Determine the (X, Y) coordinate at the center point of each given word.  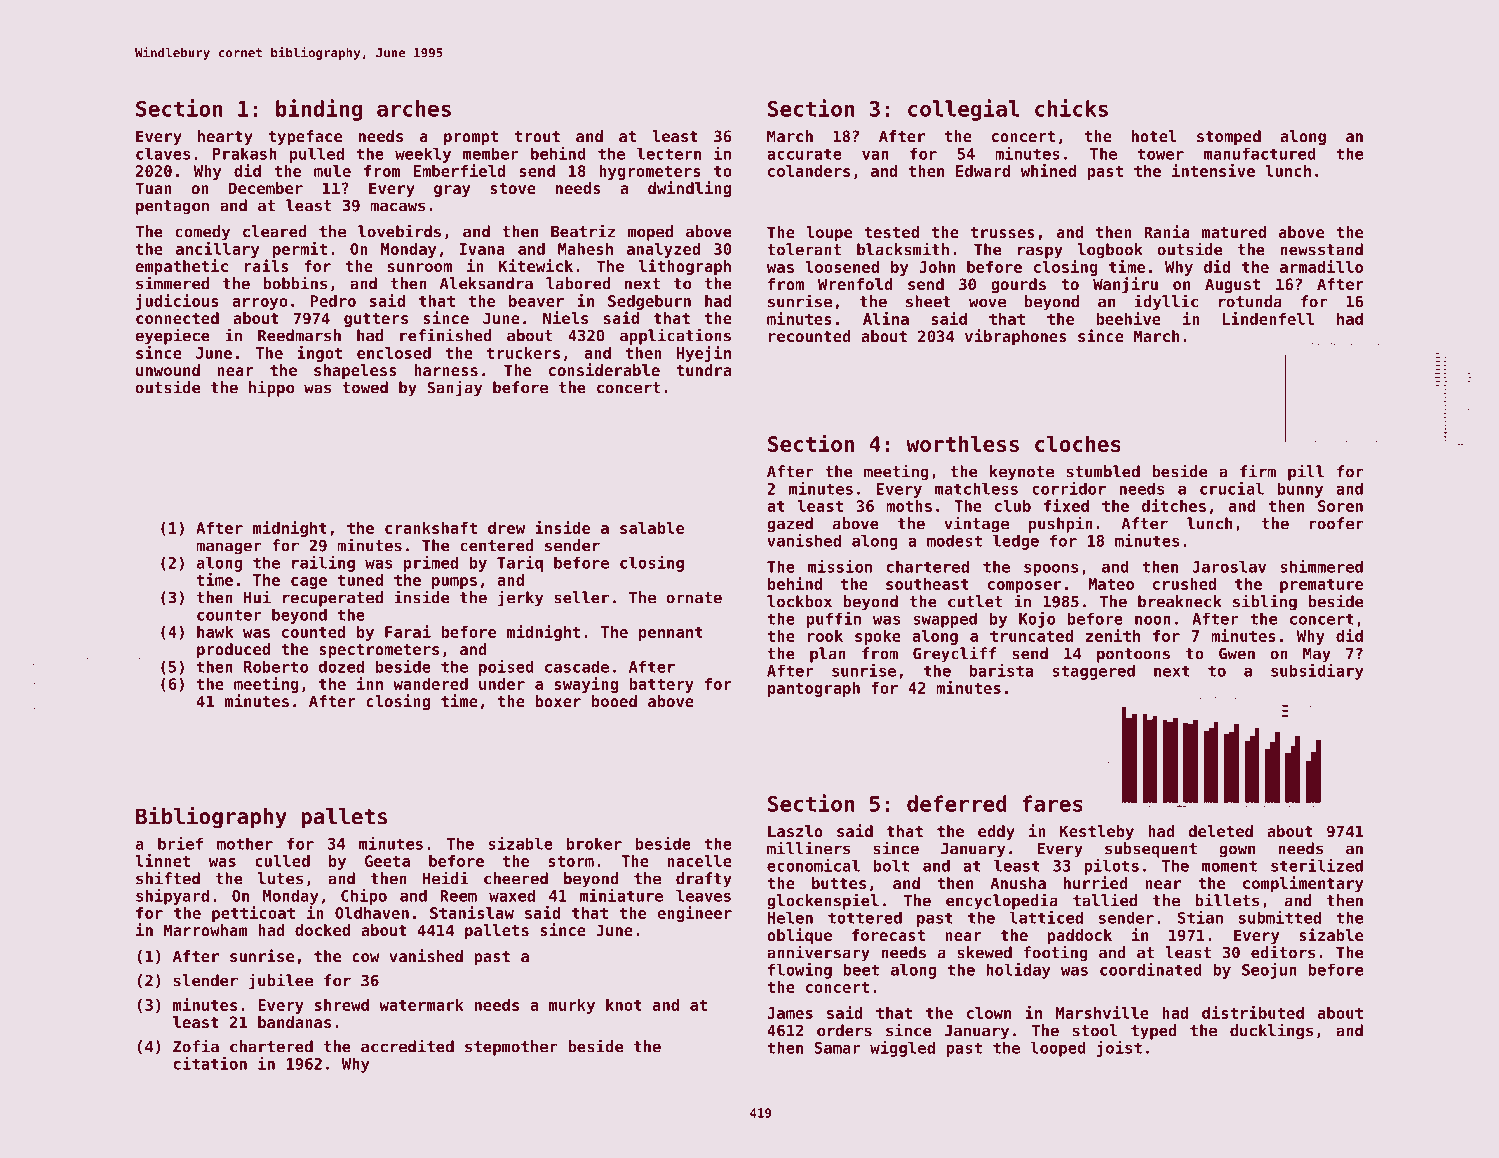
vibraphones (1016, 337)
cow (365, 957)
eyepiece (172, 336)
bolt (891, 865)
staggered (1093, 672)
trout (537, 136)
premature (1321, 586)
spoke (878, 637)
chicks (1071, 108)
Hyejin (704, 354)
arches (414, 108)
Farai (408, 631)
